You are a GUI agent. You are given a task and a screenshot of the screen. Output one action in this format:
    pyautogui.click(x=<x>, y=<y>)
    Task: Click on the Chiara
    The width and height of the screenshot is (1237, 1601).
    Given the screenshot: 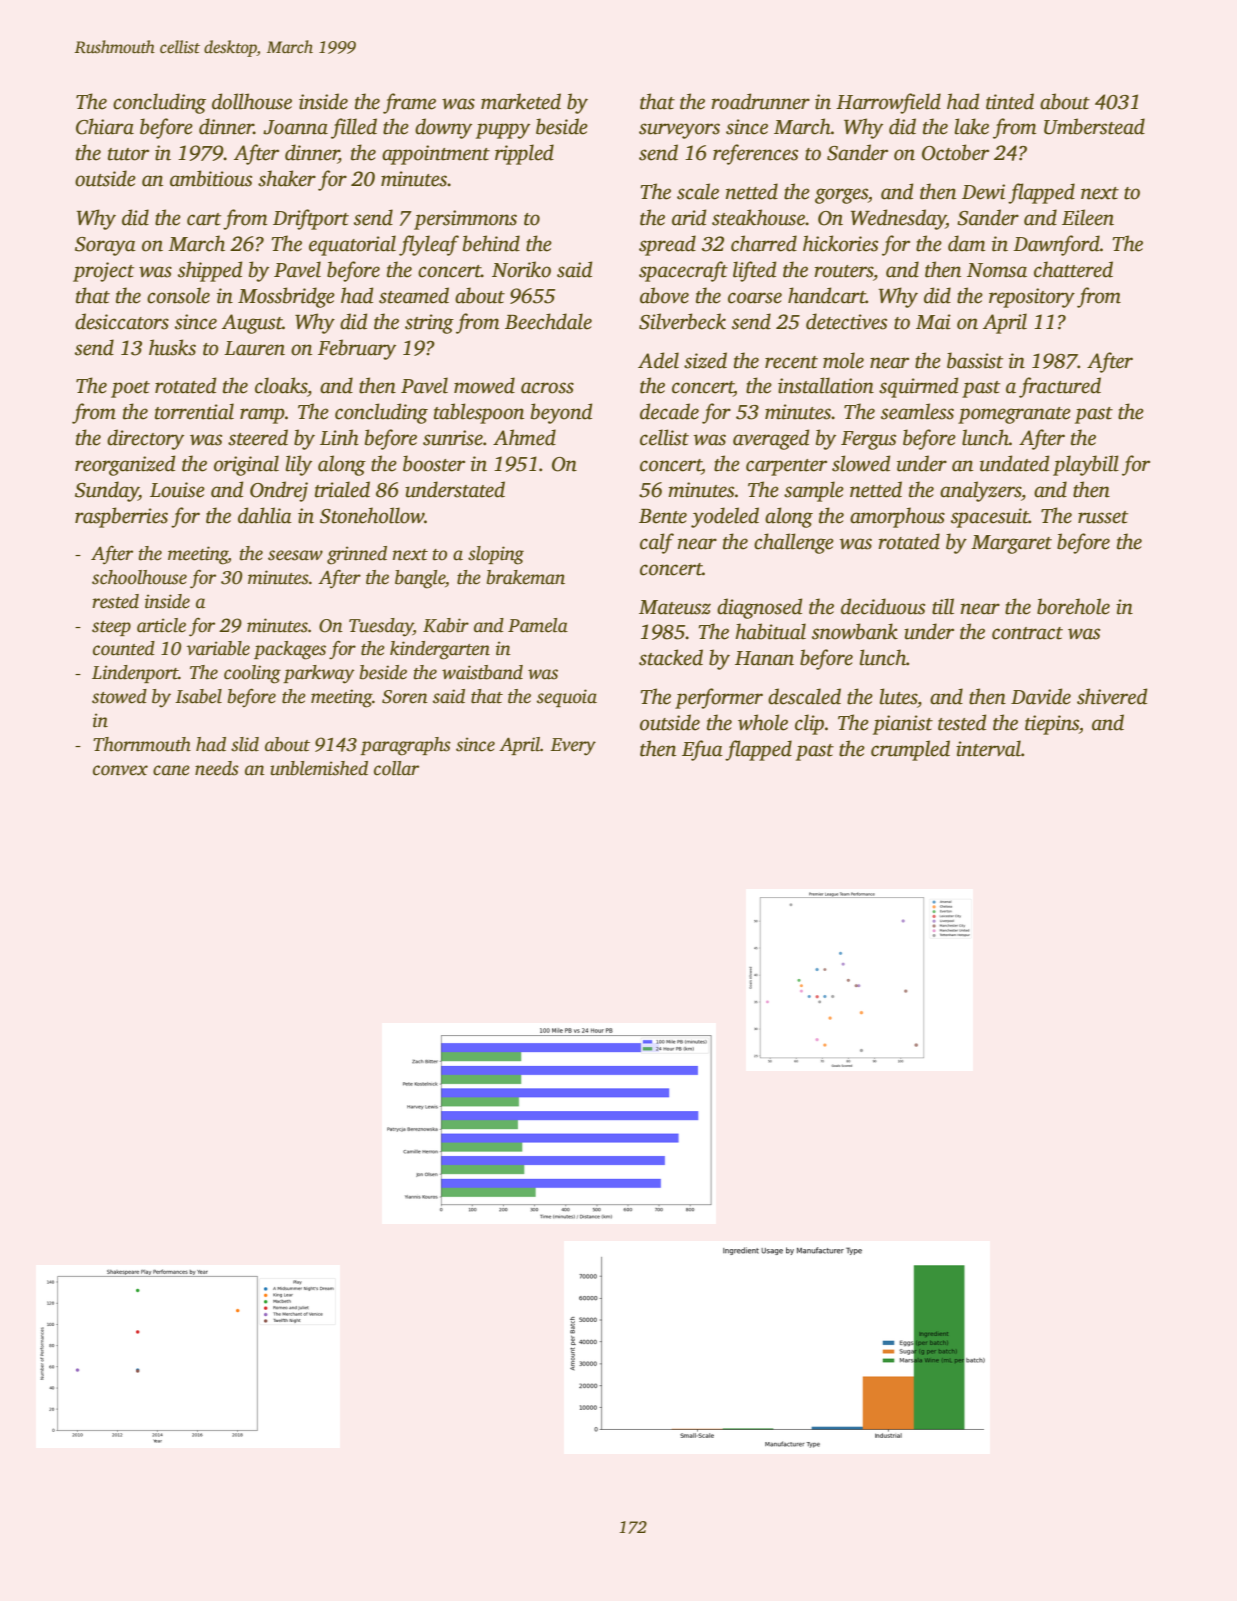 What is the action you would take?
    pyautogui.click(x=105, y=126)
